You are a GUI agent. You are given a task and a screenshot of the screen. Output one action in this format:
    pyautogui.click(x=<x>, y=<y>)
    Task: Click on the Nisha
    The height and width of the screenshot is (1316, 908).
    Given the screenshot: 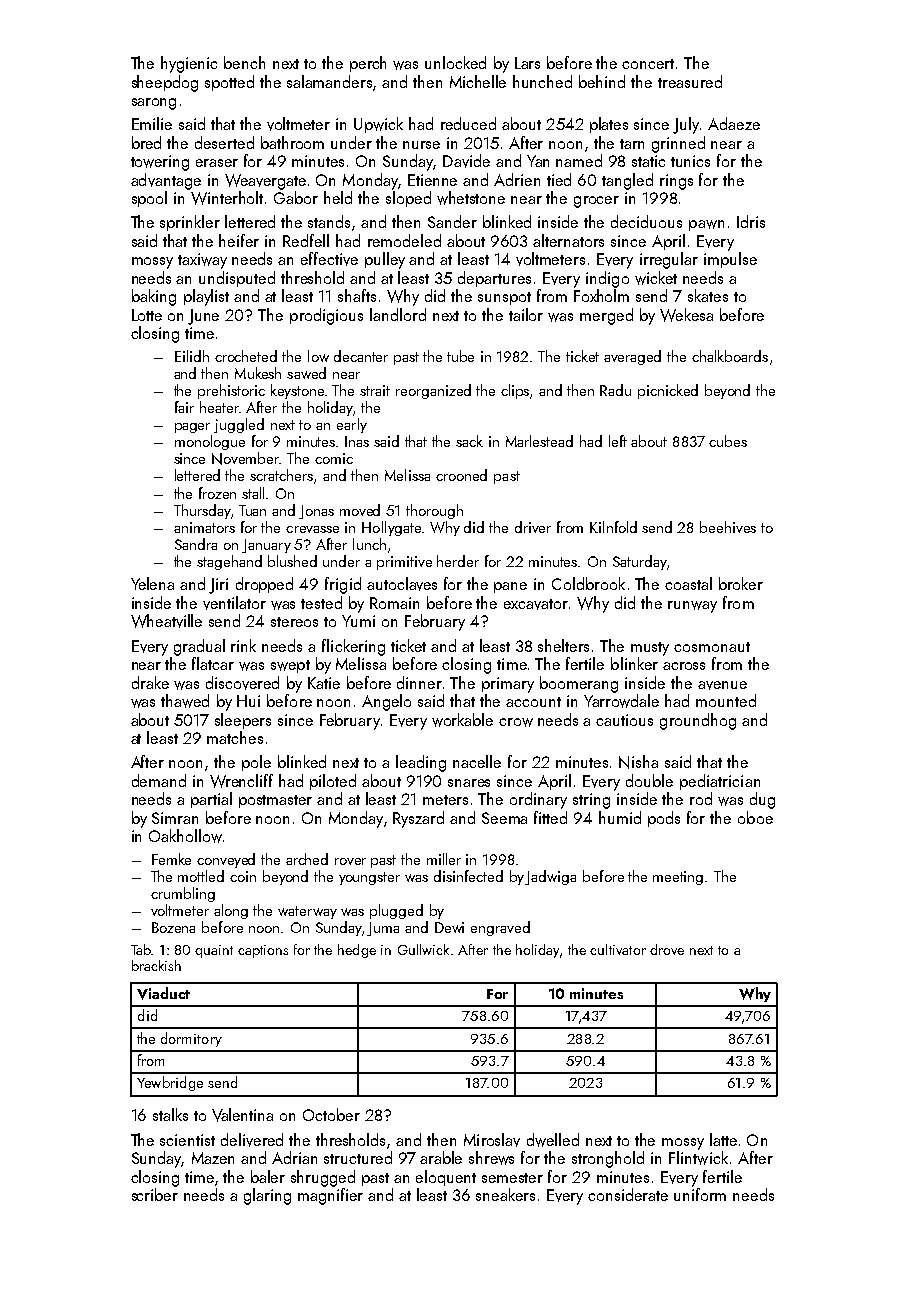 What is the action you would take?
    pyautogui.click(x=638, y=762)
